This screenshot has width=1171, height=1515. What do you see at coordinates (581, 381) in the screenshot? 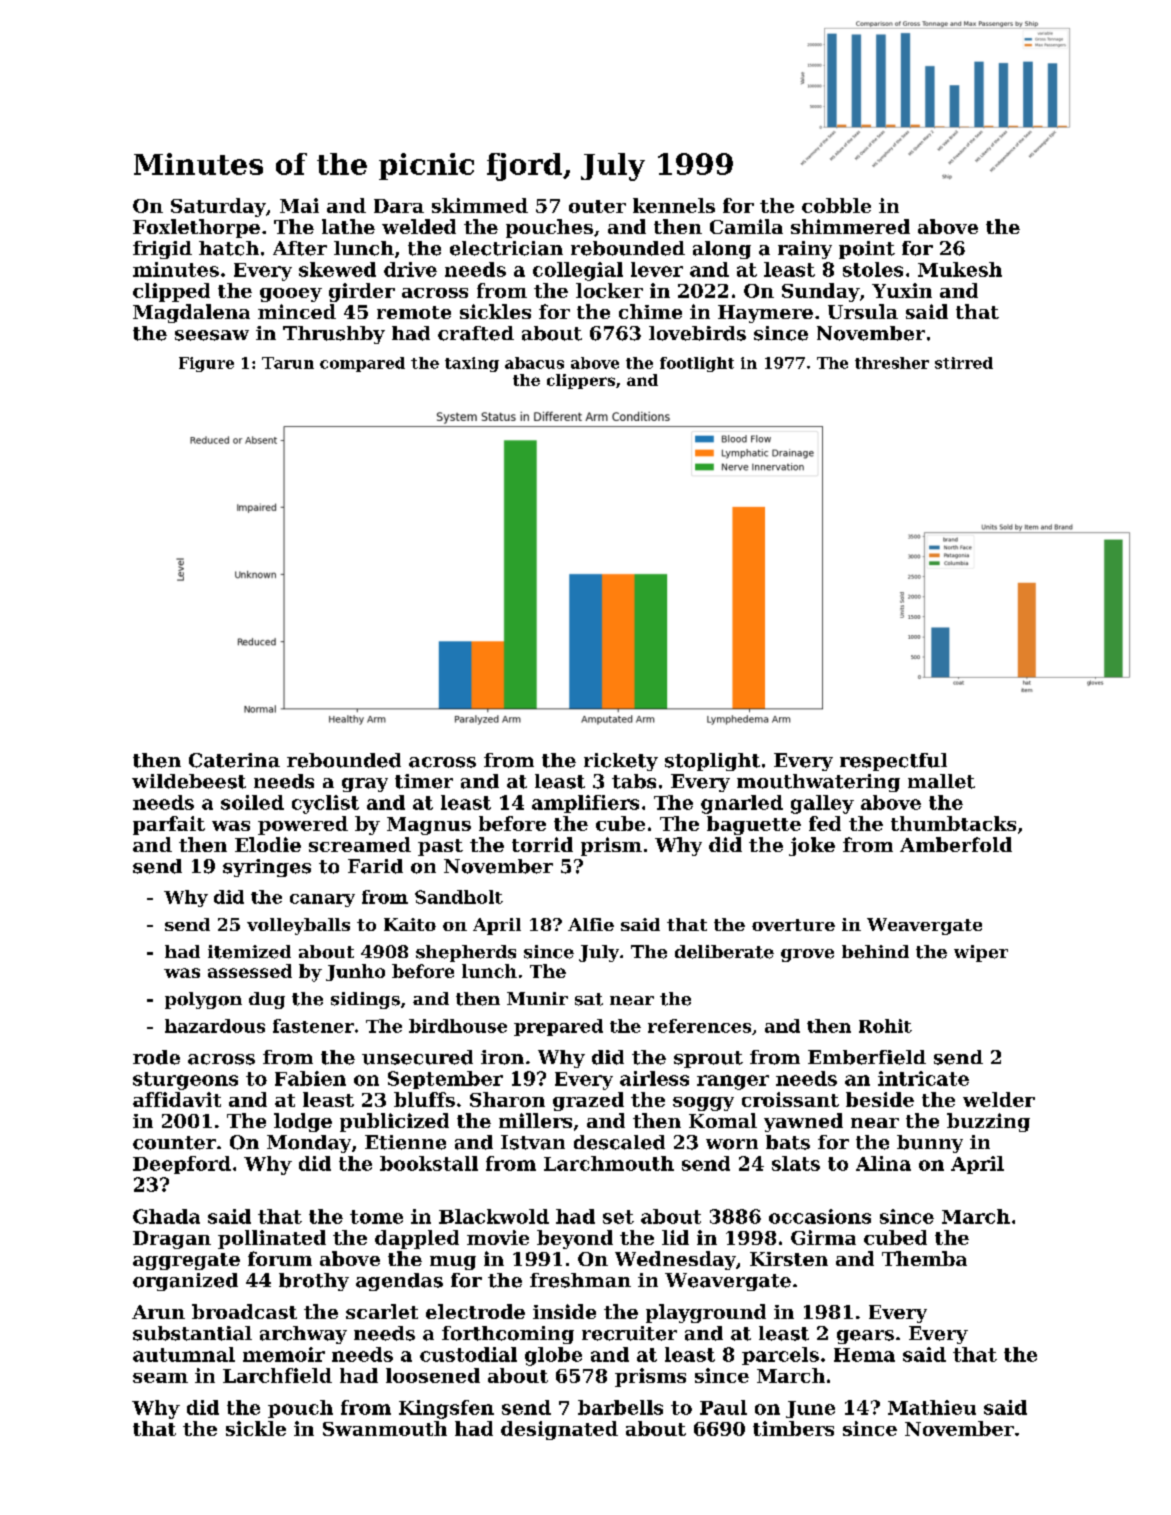
I see `clippers` at bounding box center [581, 381].
